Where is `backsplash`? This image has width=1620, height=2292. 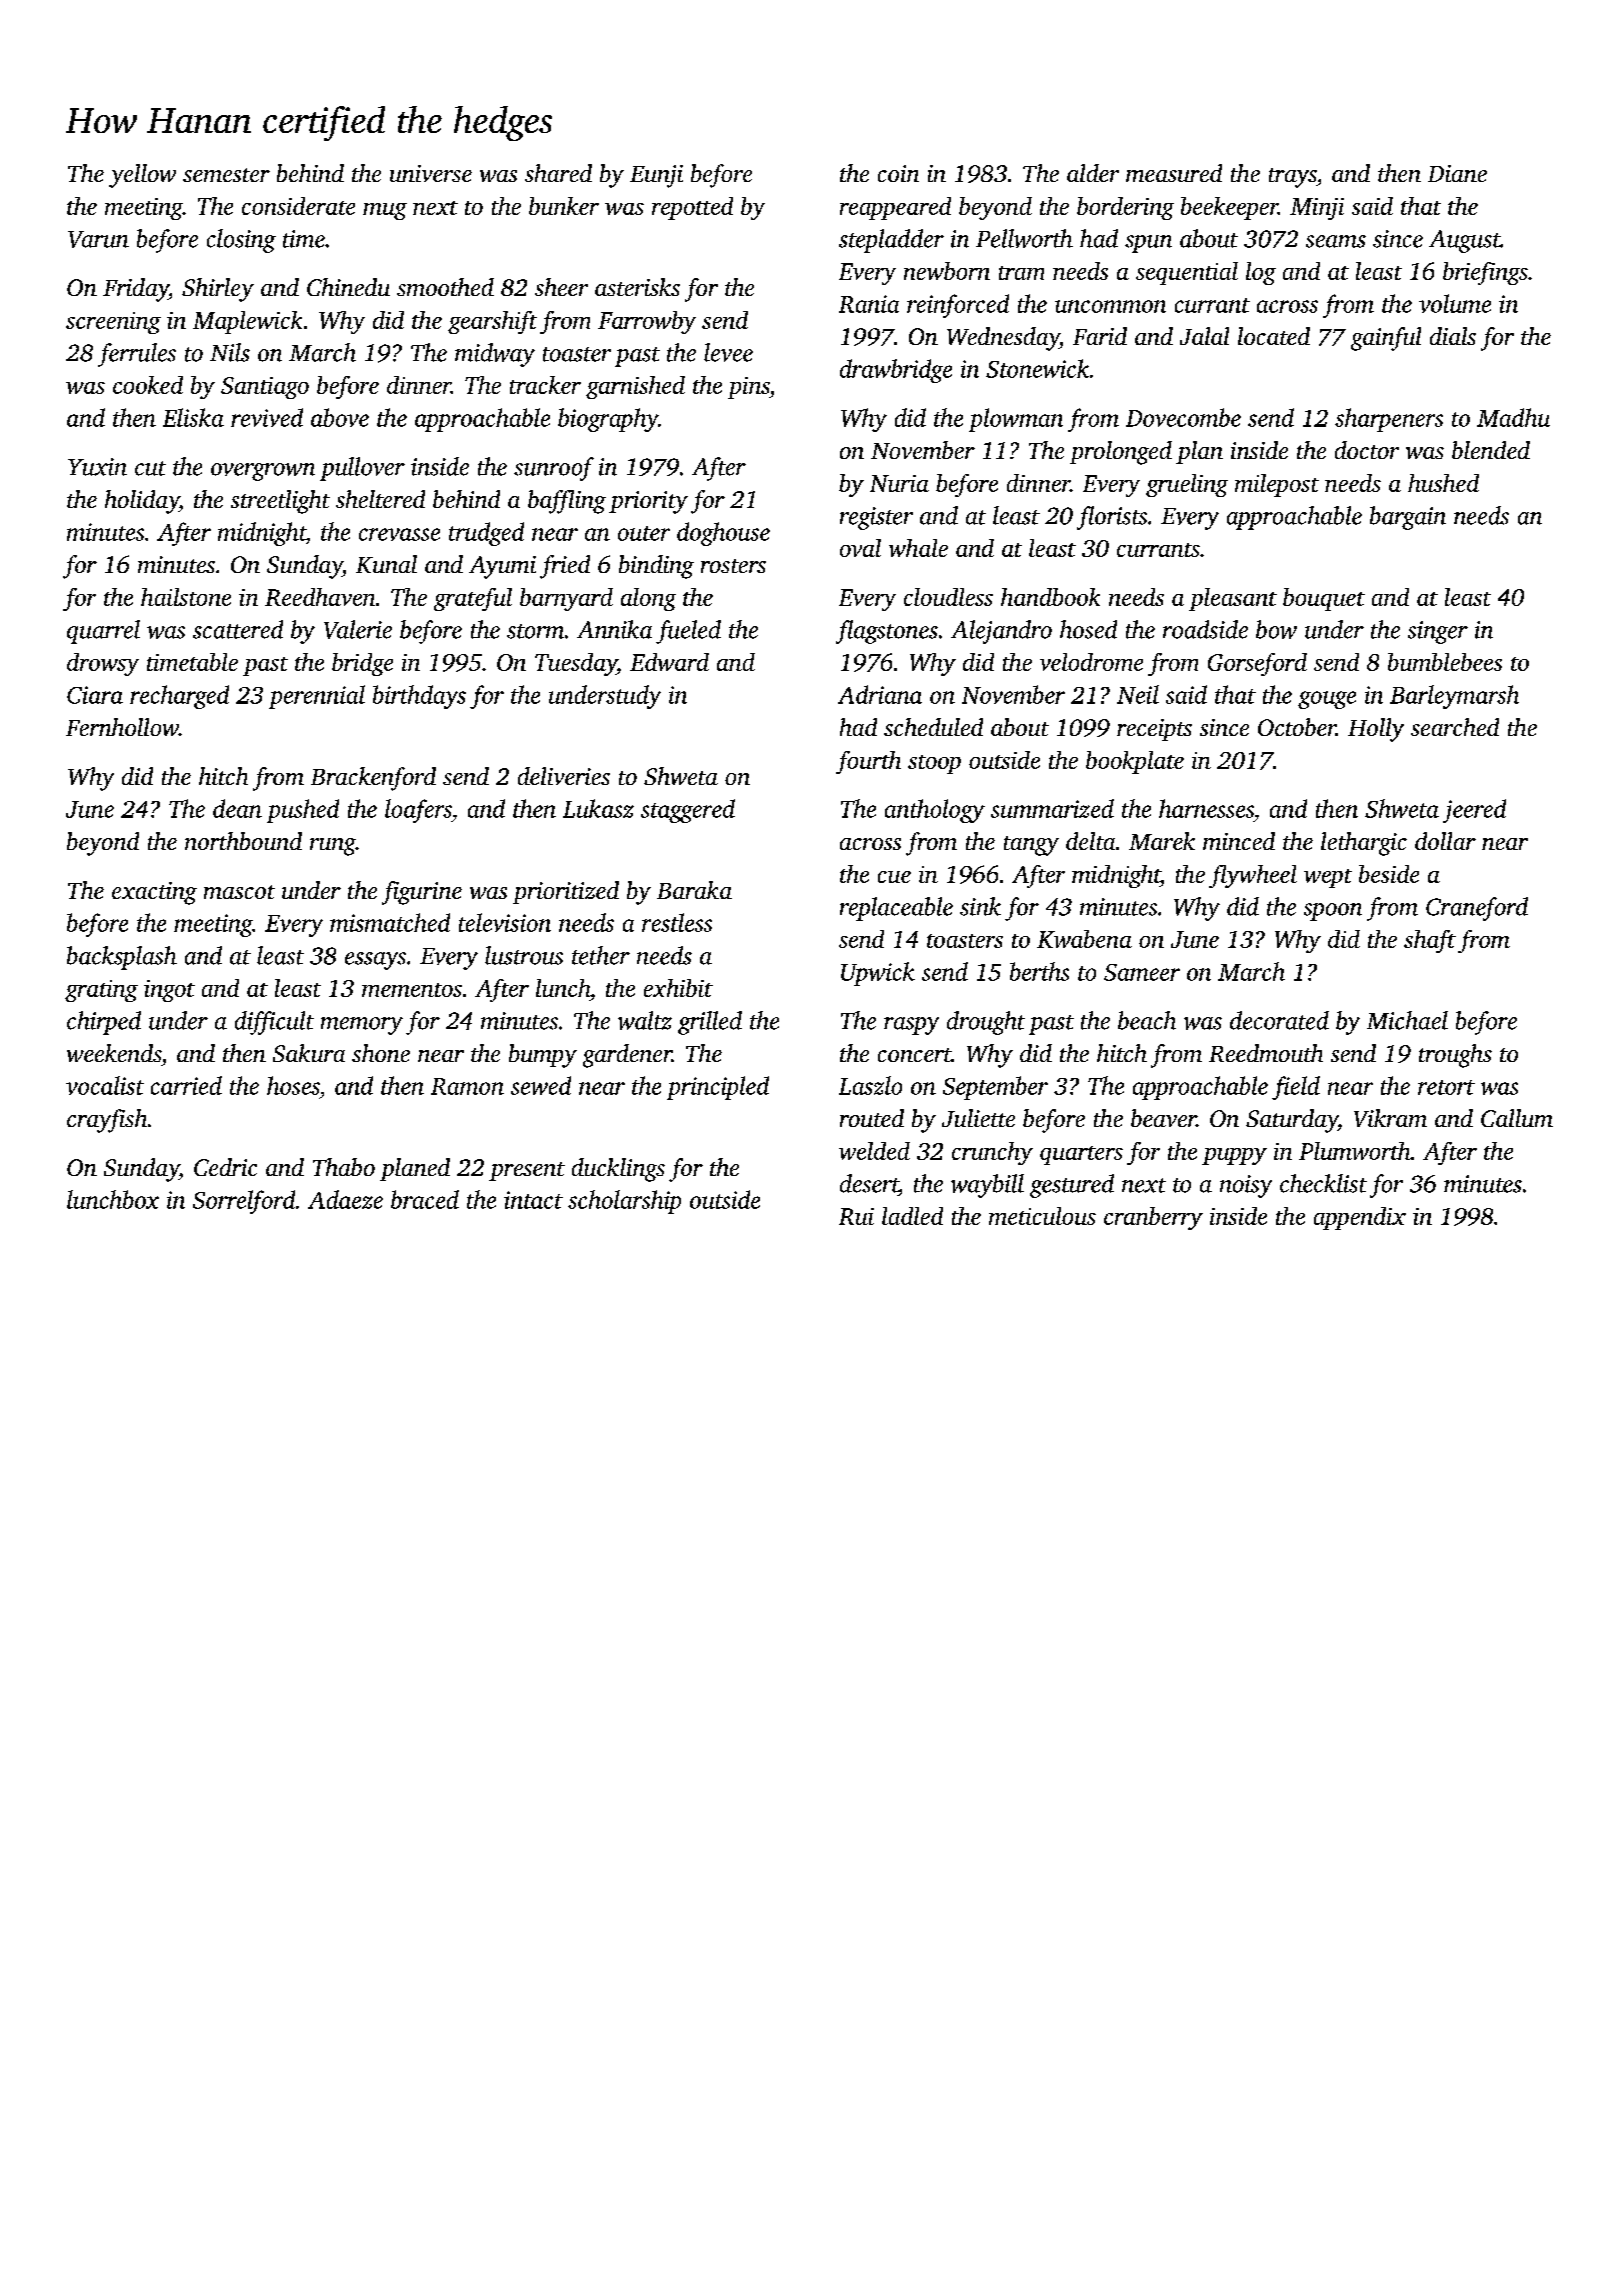
backsplash is located at coordinates (122, 958).
